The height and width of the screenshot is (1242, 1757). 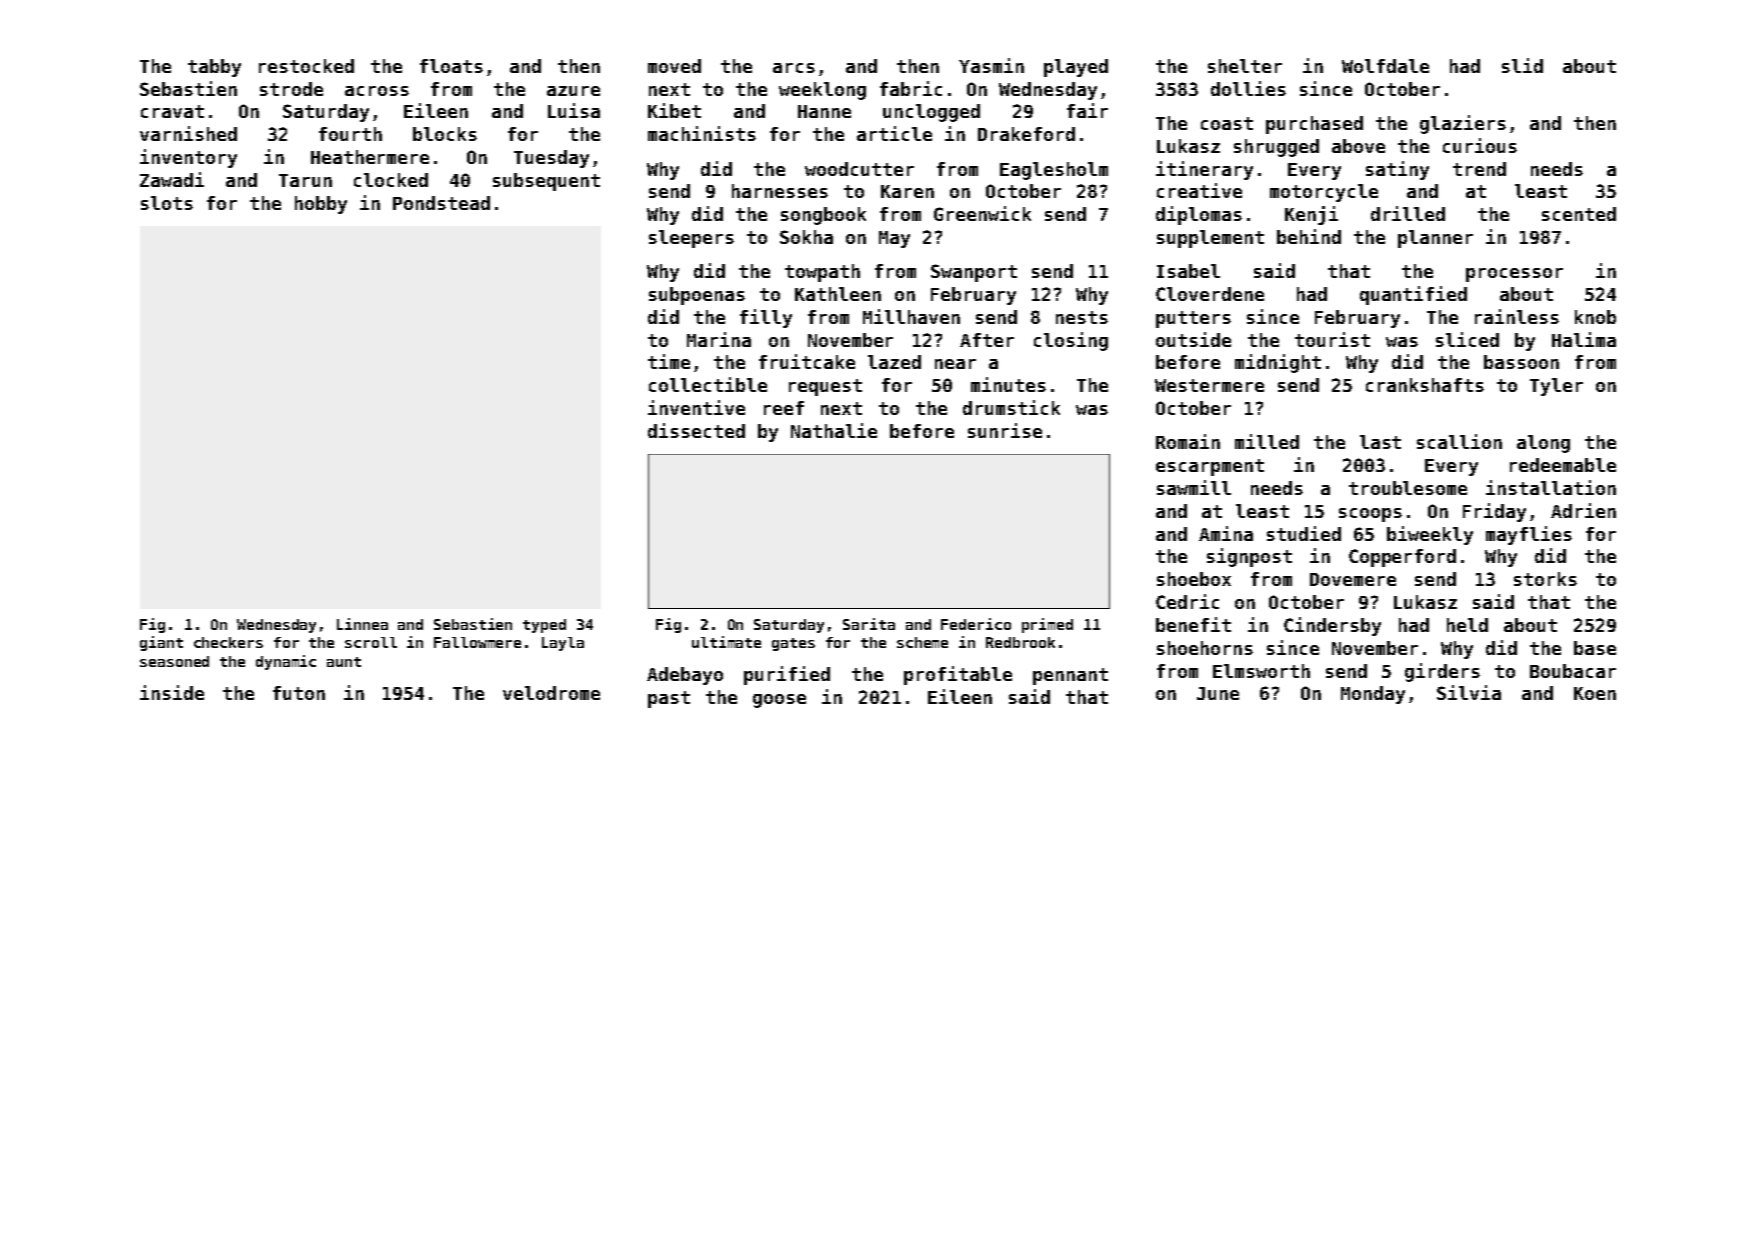 I want to click on clocked, so click(x=391, y=180).
